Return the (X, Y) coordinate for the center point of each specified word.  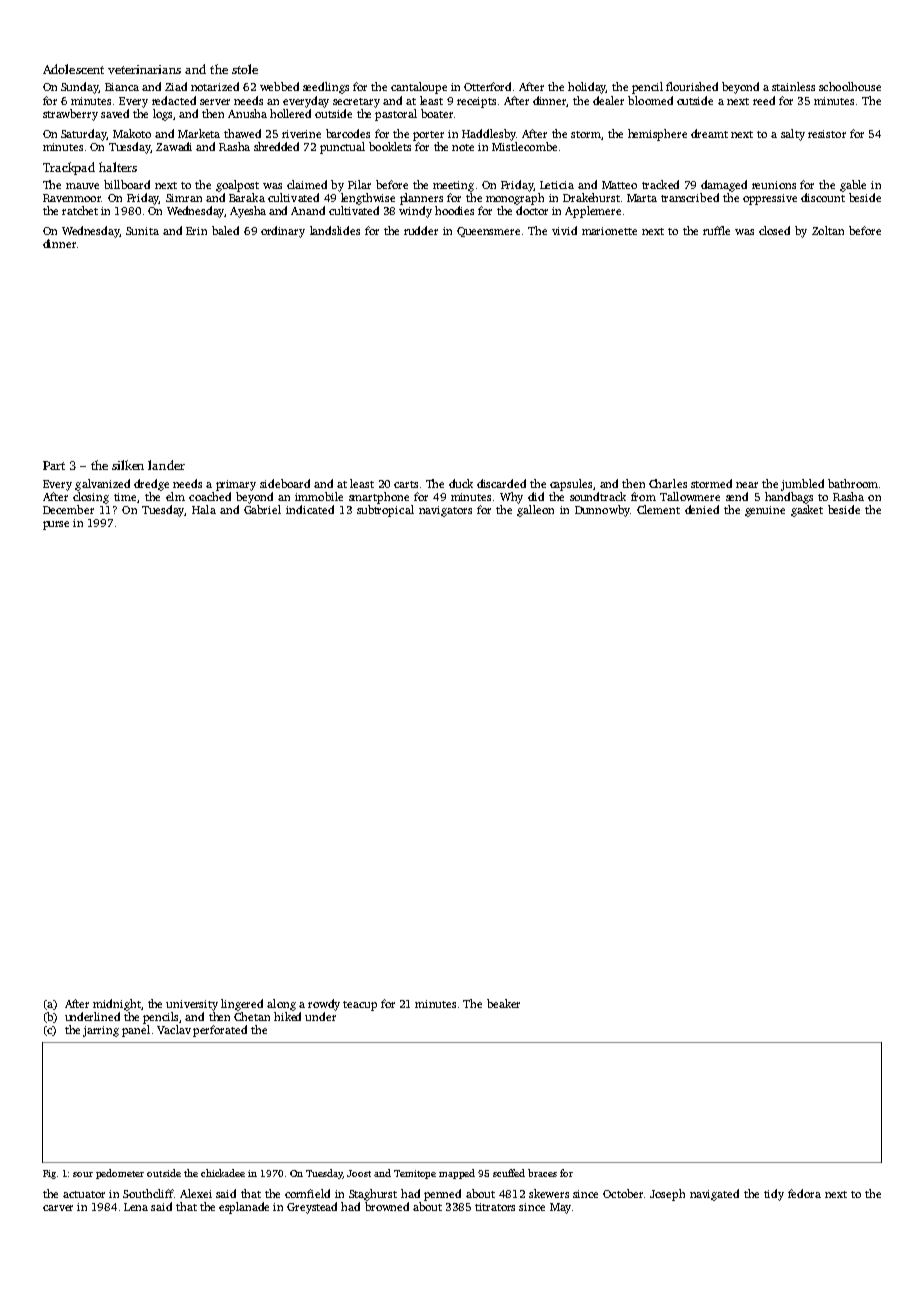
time (125, 497)
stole (245, 69)
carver (58, 1208)
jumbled (802, 485)
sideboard (285, 483)
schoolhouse (850, 86)
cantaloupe (419, 88)
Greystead (312, 1208)
